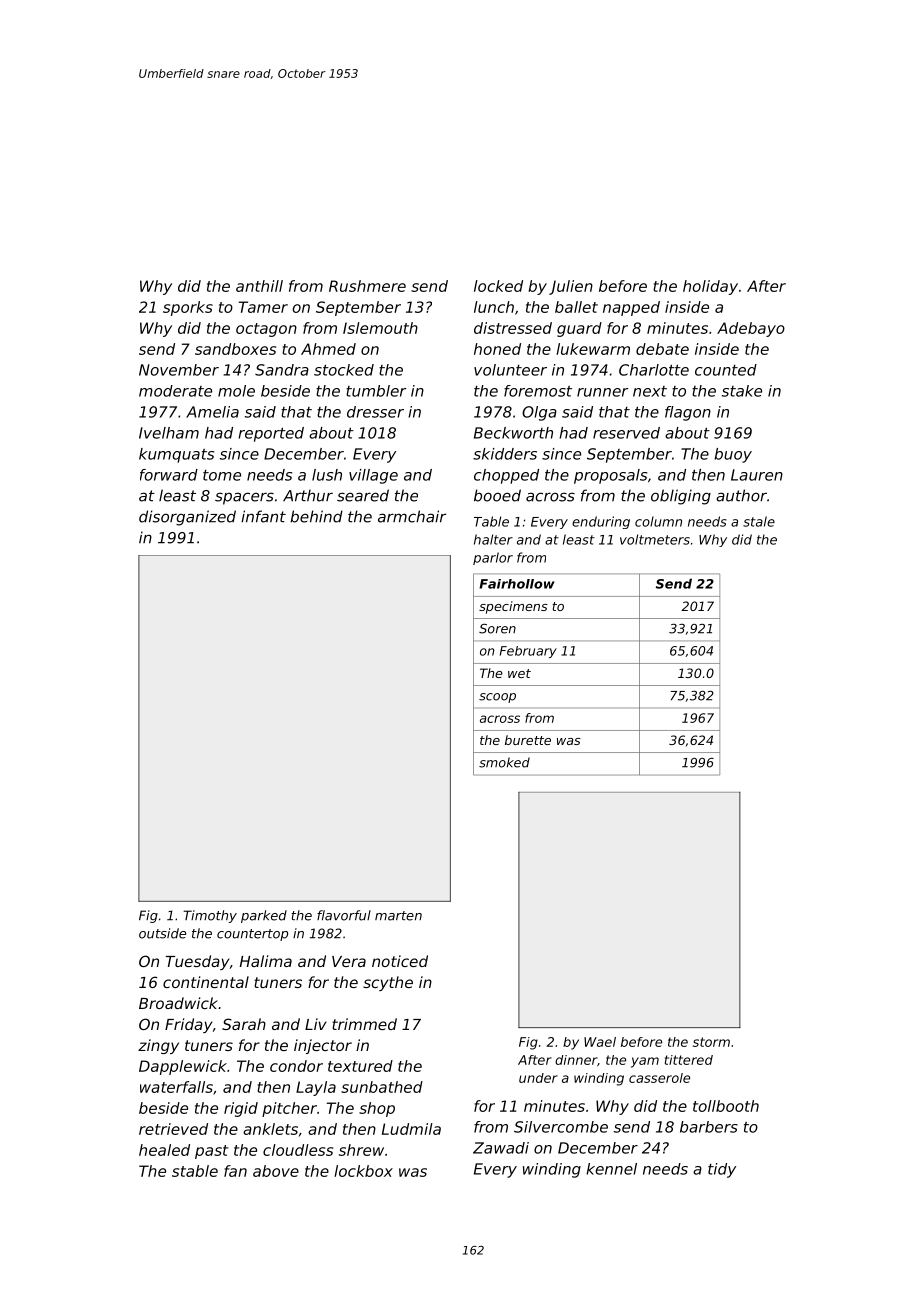 Image resolution: width=924 pixels, height=1314 pixels. I want to click on condor, so click(296, 1066).
